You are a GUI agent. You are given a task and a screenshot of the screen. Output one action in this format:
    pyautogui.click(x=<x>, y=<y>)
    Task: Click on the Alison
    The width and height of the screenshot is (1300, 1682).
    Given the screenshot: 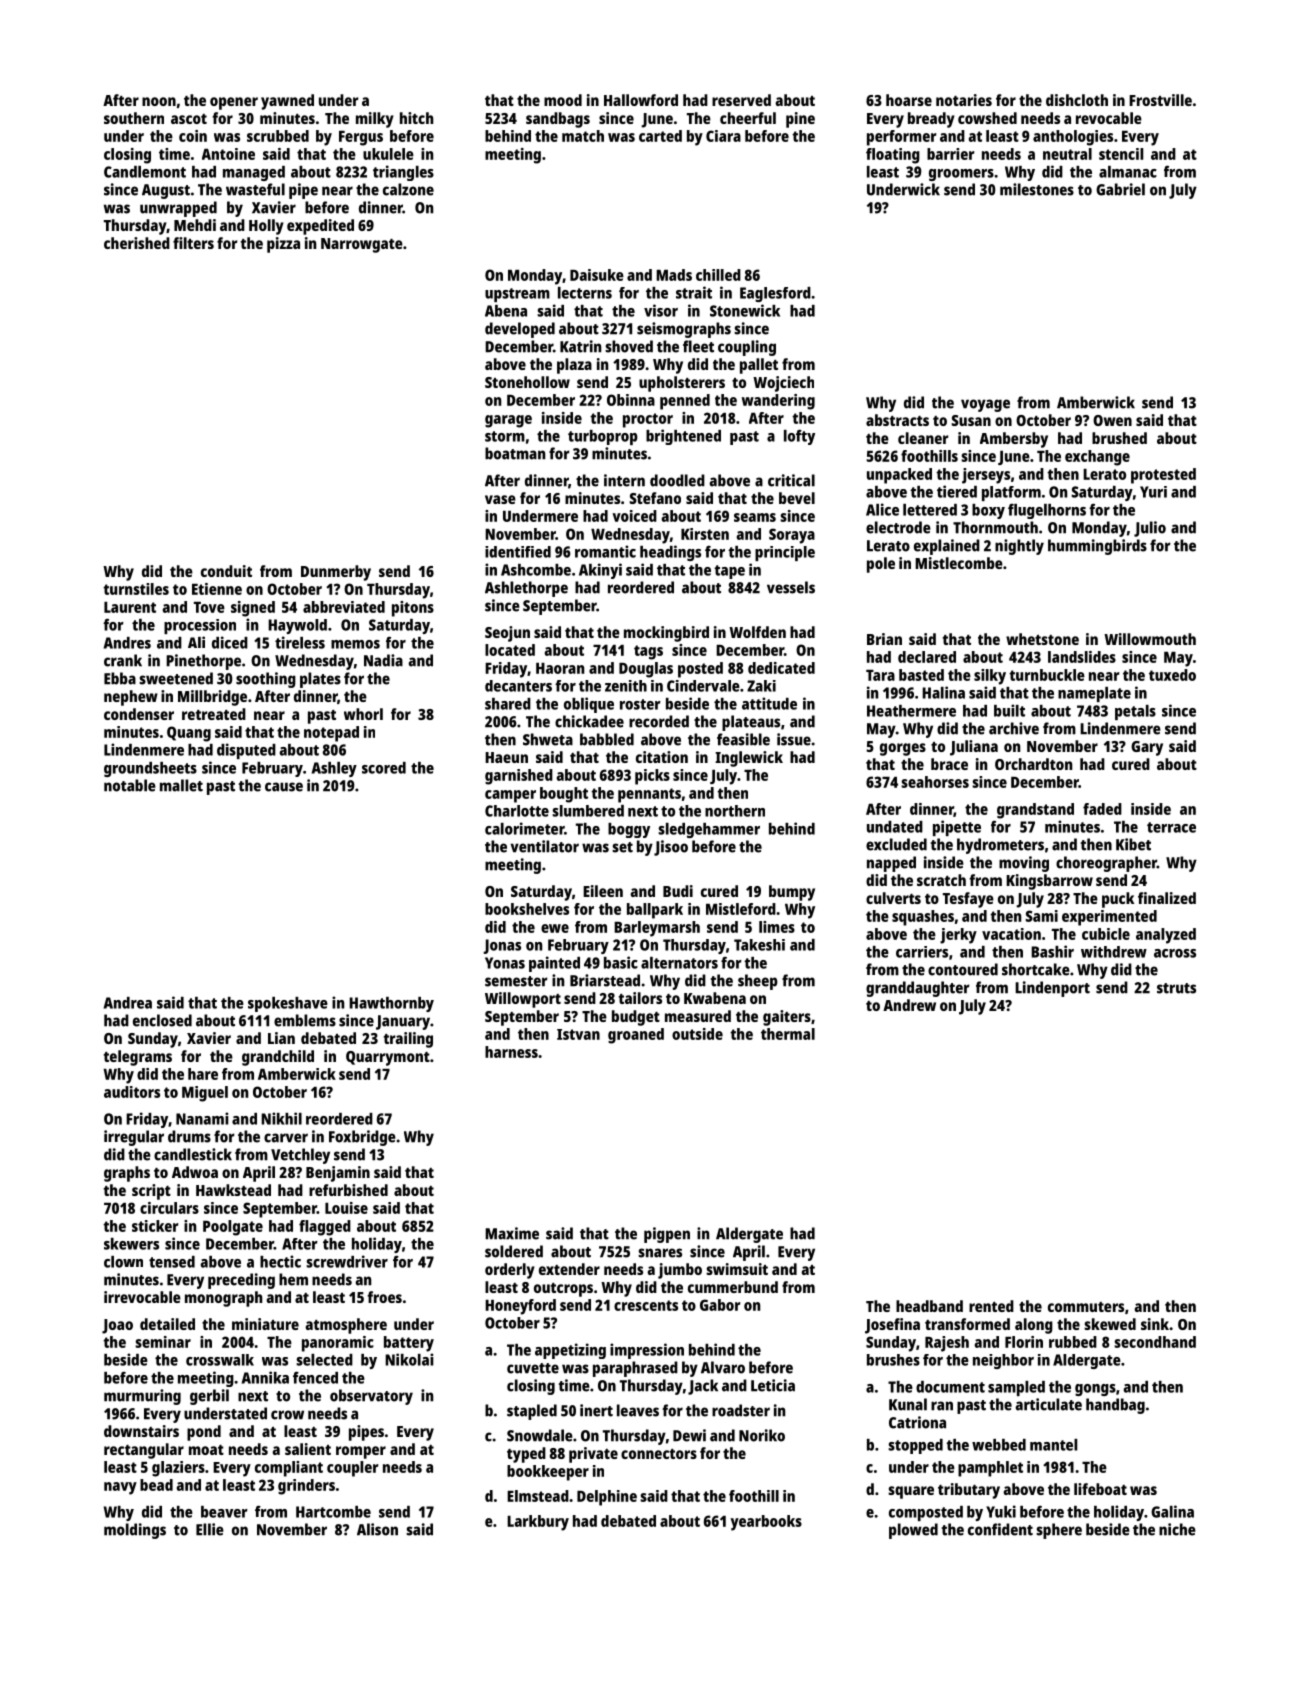 What is the action you would take?
    pyautogui.click(x=377, y=1529)
